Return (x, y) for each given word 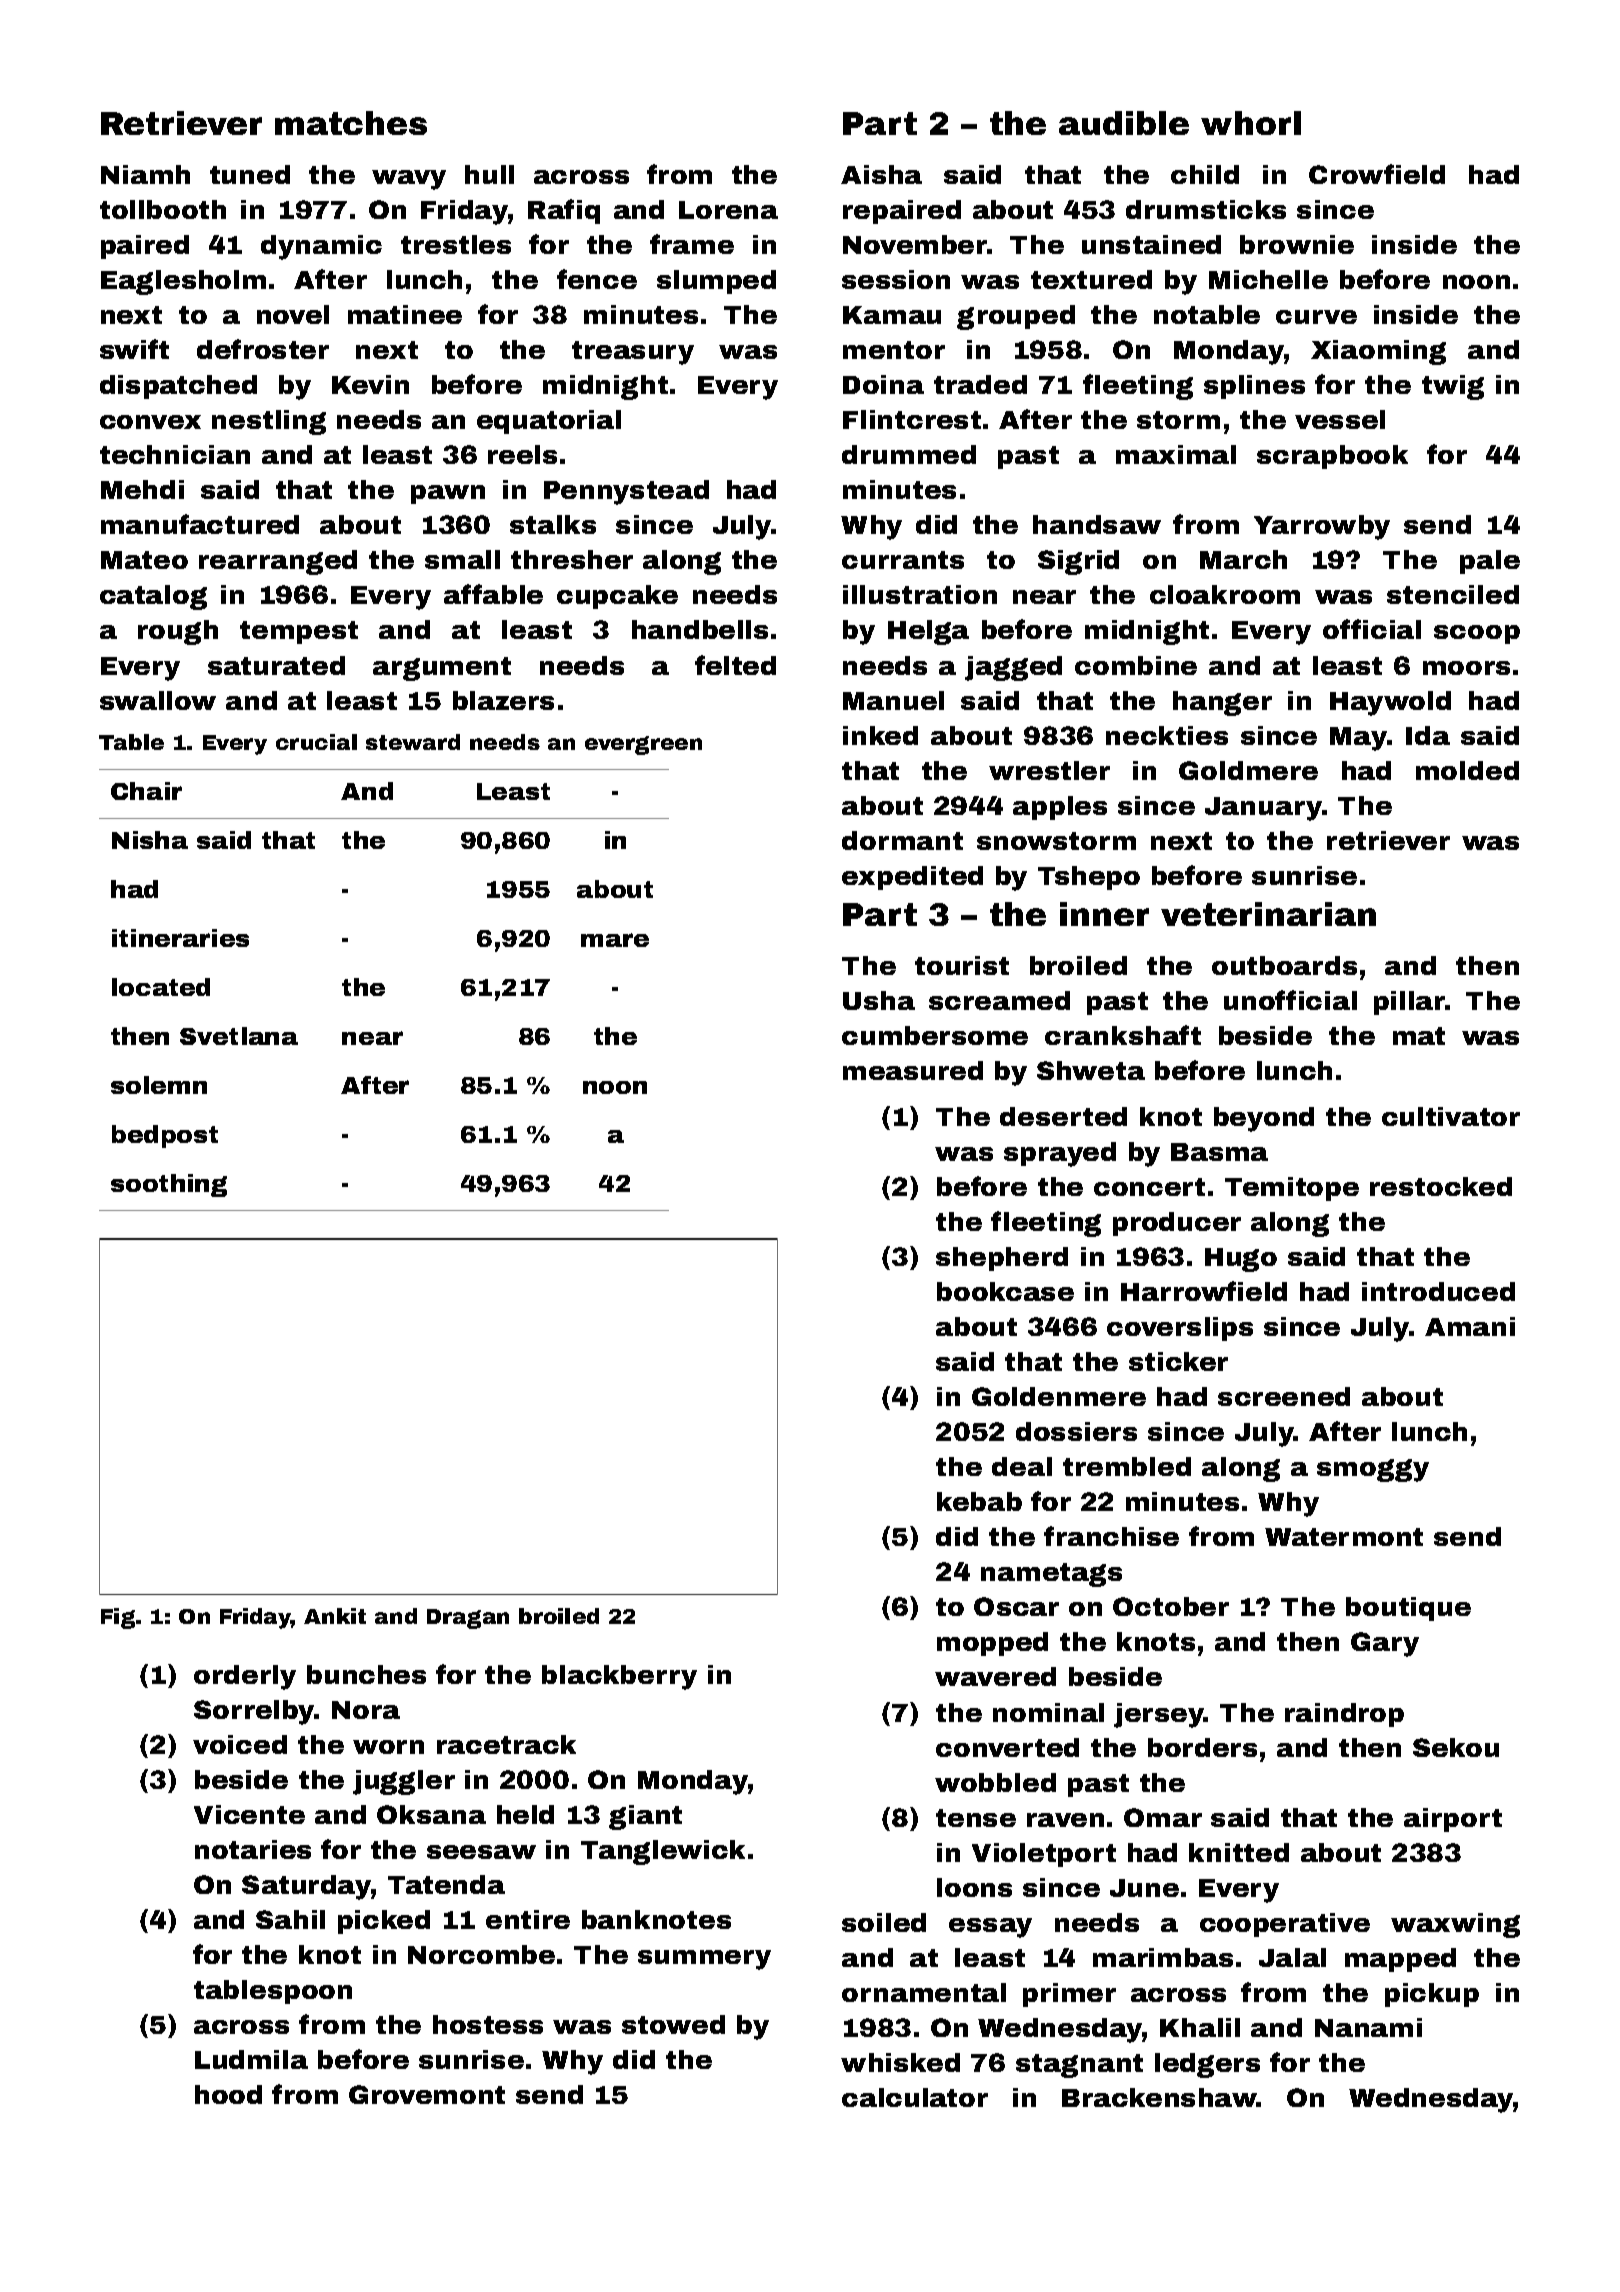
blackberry (619, 1677)
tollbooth (163, 209)
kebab (979, 1501)
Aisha (881, 174)
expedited (912, 878)
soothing (169, 1185)
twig (1453, 387)
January (1263, 809)
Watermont (1344, 1537)
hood (228, 2094)
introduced (1438, 1291)
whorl (1251, 123)
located (161, 987)
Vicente (249, 1814)
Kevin (370, 384)
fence (597, 279)
